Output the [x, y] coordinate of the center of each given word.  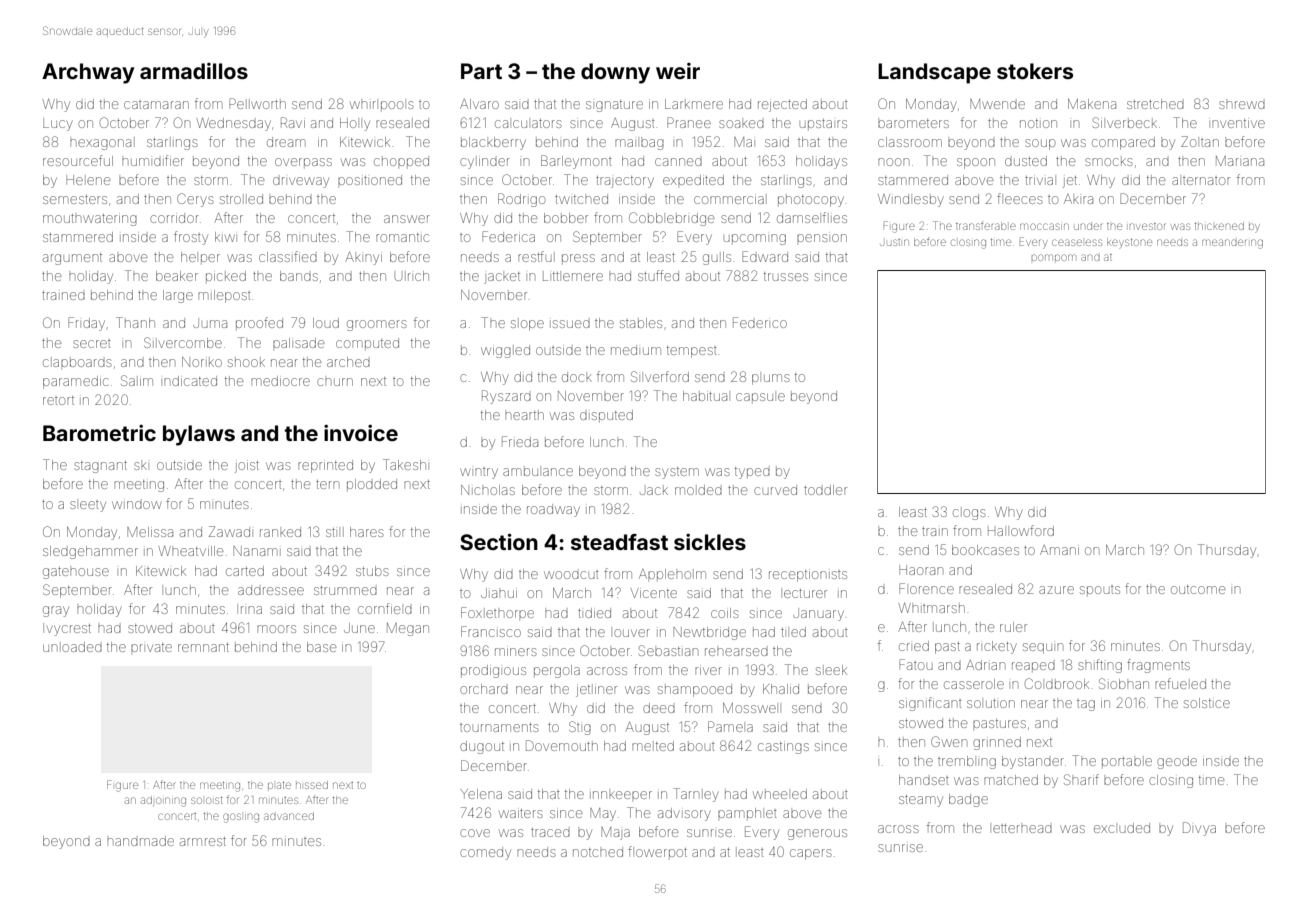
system [677, 473]
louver [632, 633]
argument [72, 259]
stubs [372, 571]
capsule [760, 398]
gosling [241, 818]
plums [771, 379]
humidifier [153, 160]
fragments [1158, 666]
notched [598, 852]
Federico [760, 322]
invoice [361, 432]
